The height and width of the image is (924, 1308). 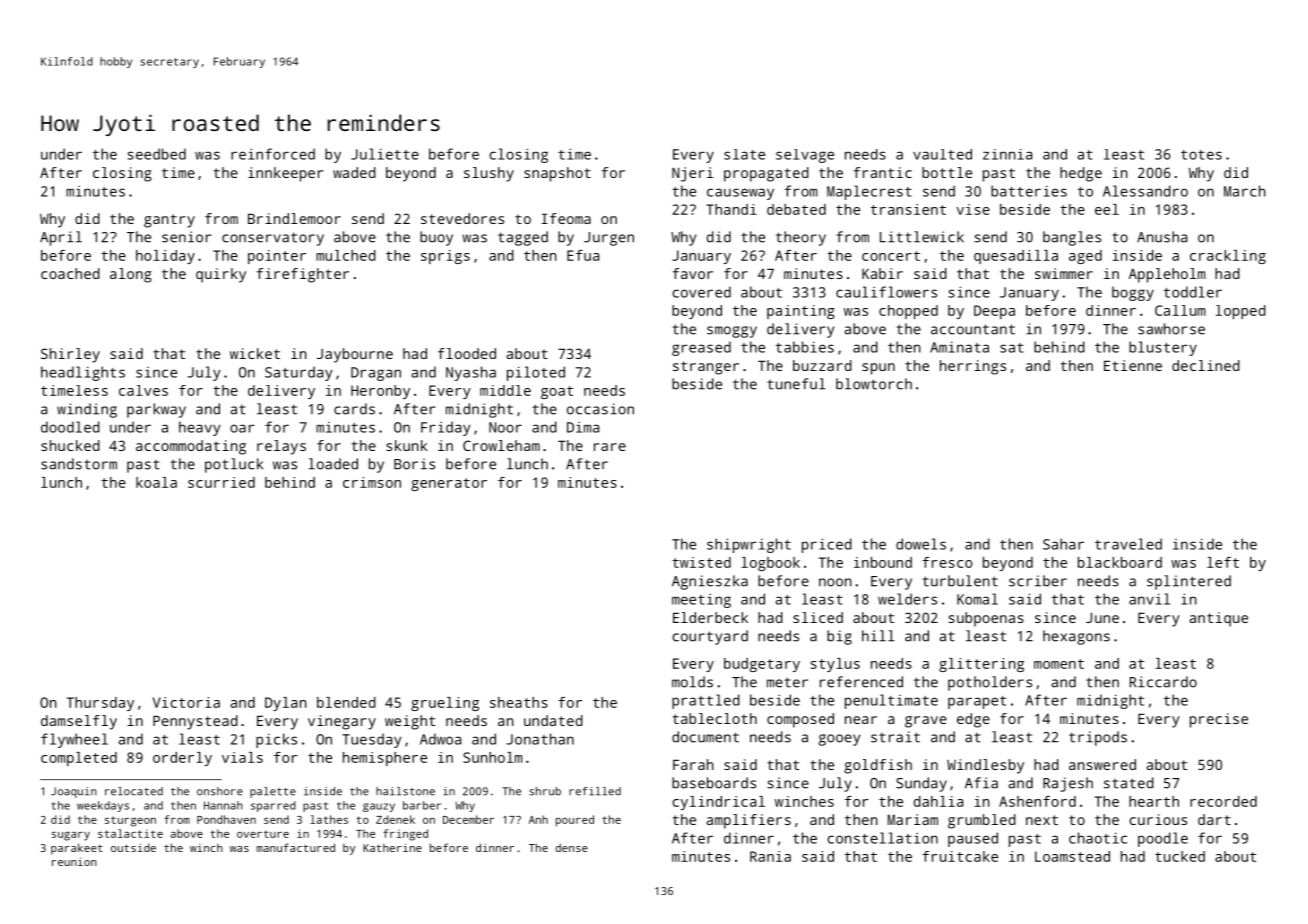 What do you see at coordinates (1206, 365) in the image?
I see `declined` at bounding box center [1206, 365].
